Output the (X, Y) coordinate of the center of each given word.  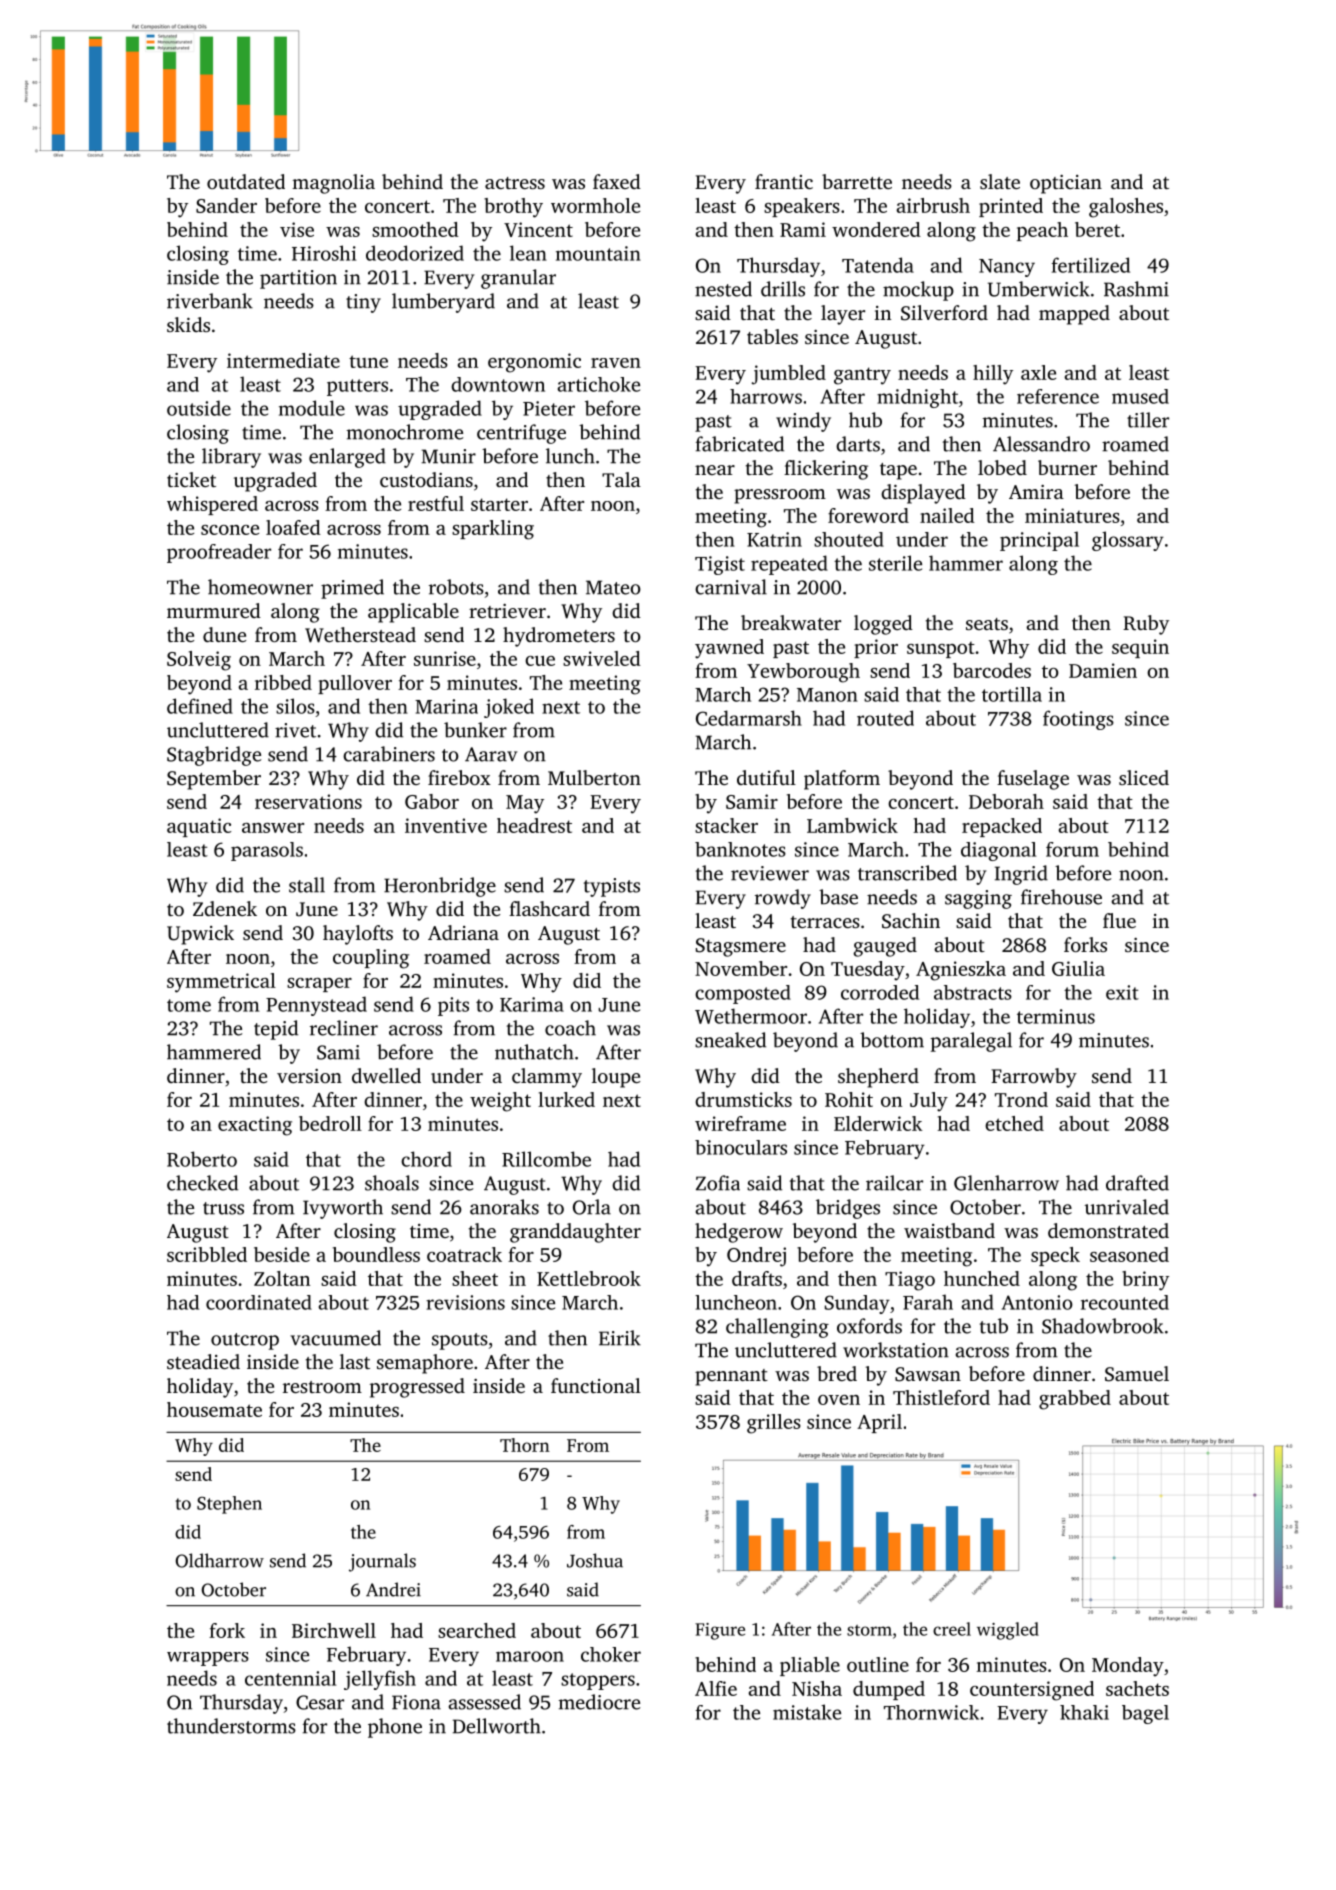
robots (456, 587)
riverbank (210, 301)
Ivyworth (343, 1209)
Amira (1036, 492)
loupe (616, 1078)
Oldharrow (220, 1560)
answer (273, 828)
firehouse (1061, 897)
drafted (1137, 1183)
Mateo (613, 587)
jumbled (788, 375)
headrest (534, 825)
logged (883, 625)
